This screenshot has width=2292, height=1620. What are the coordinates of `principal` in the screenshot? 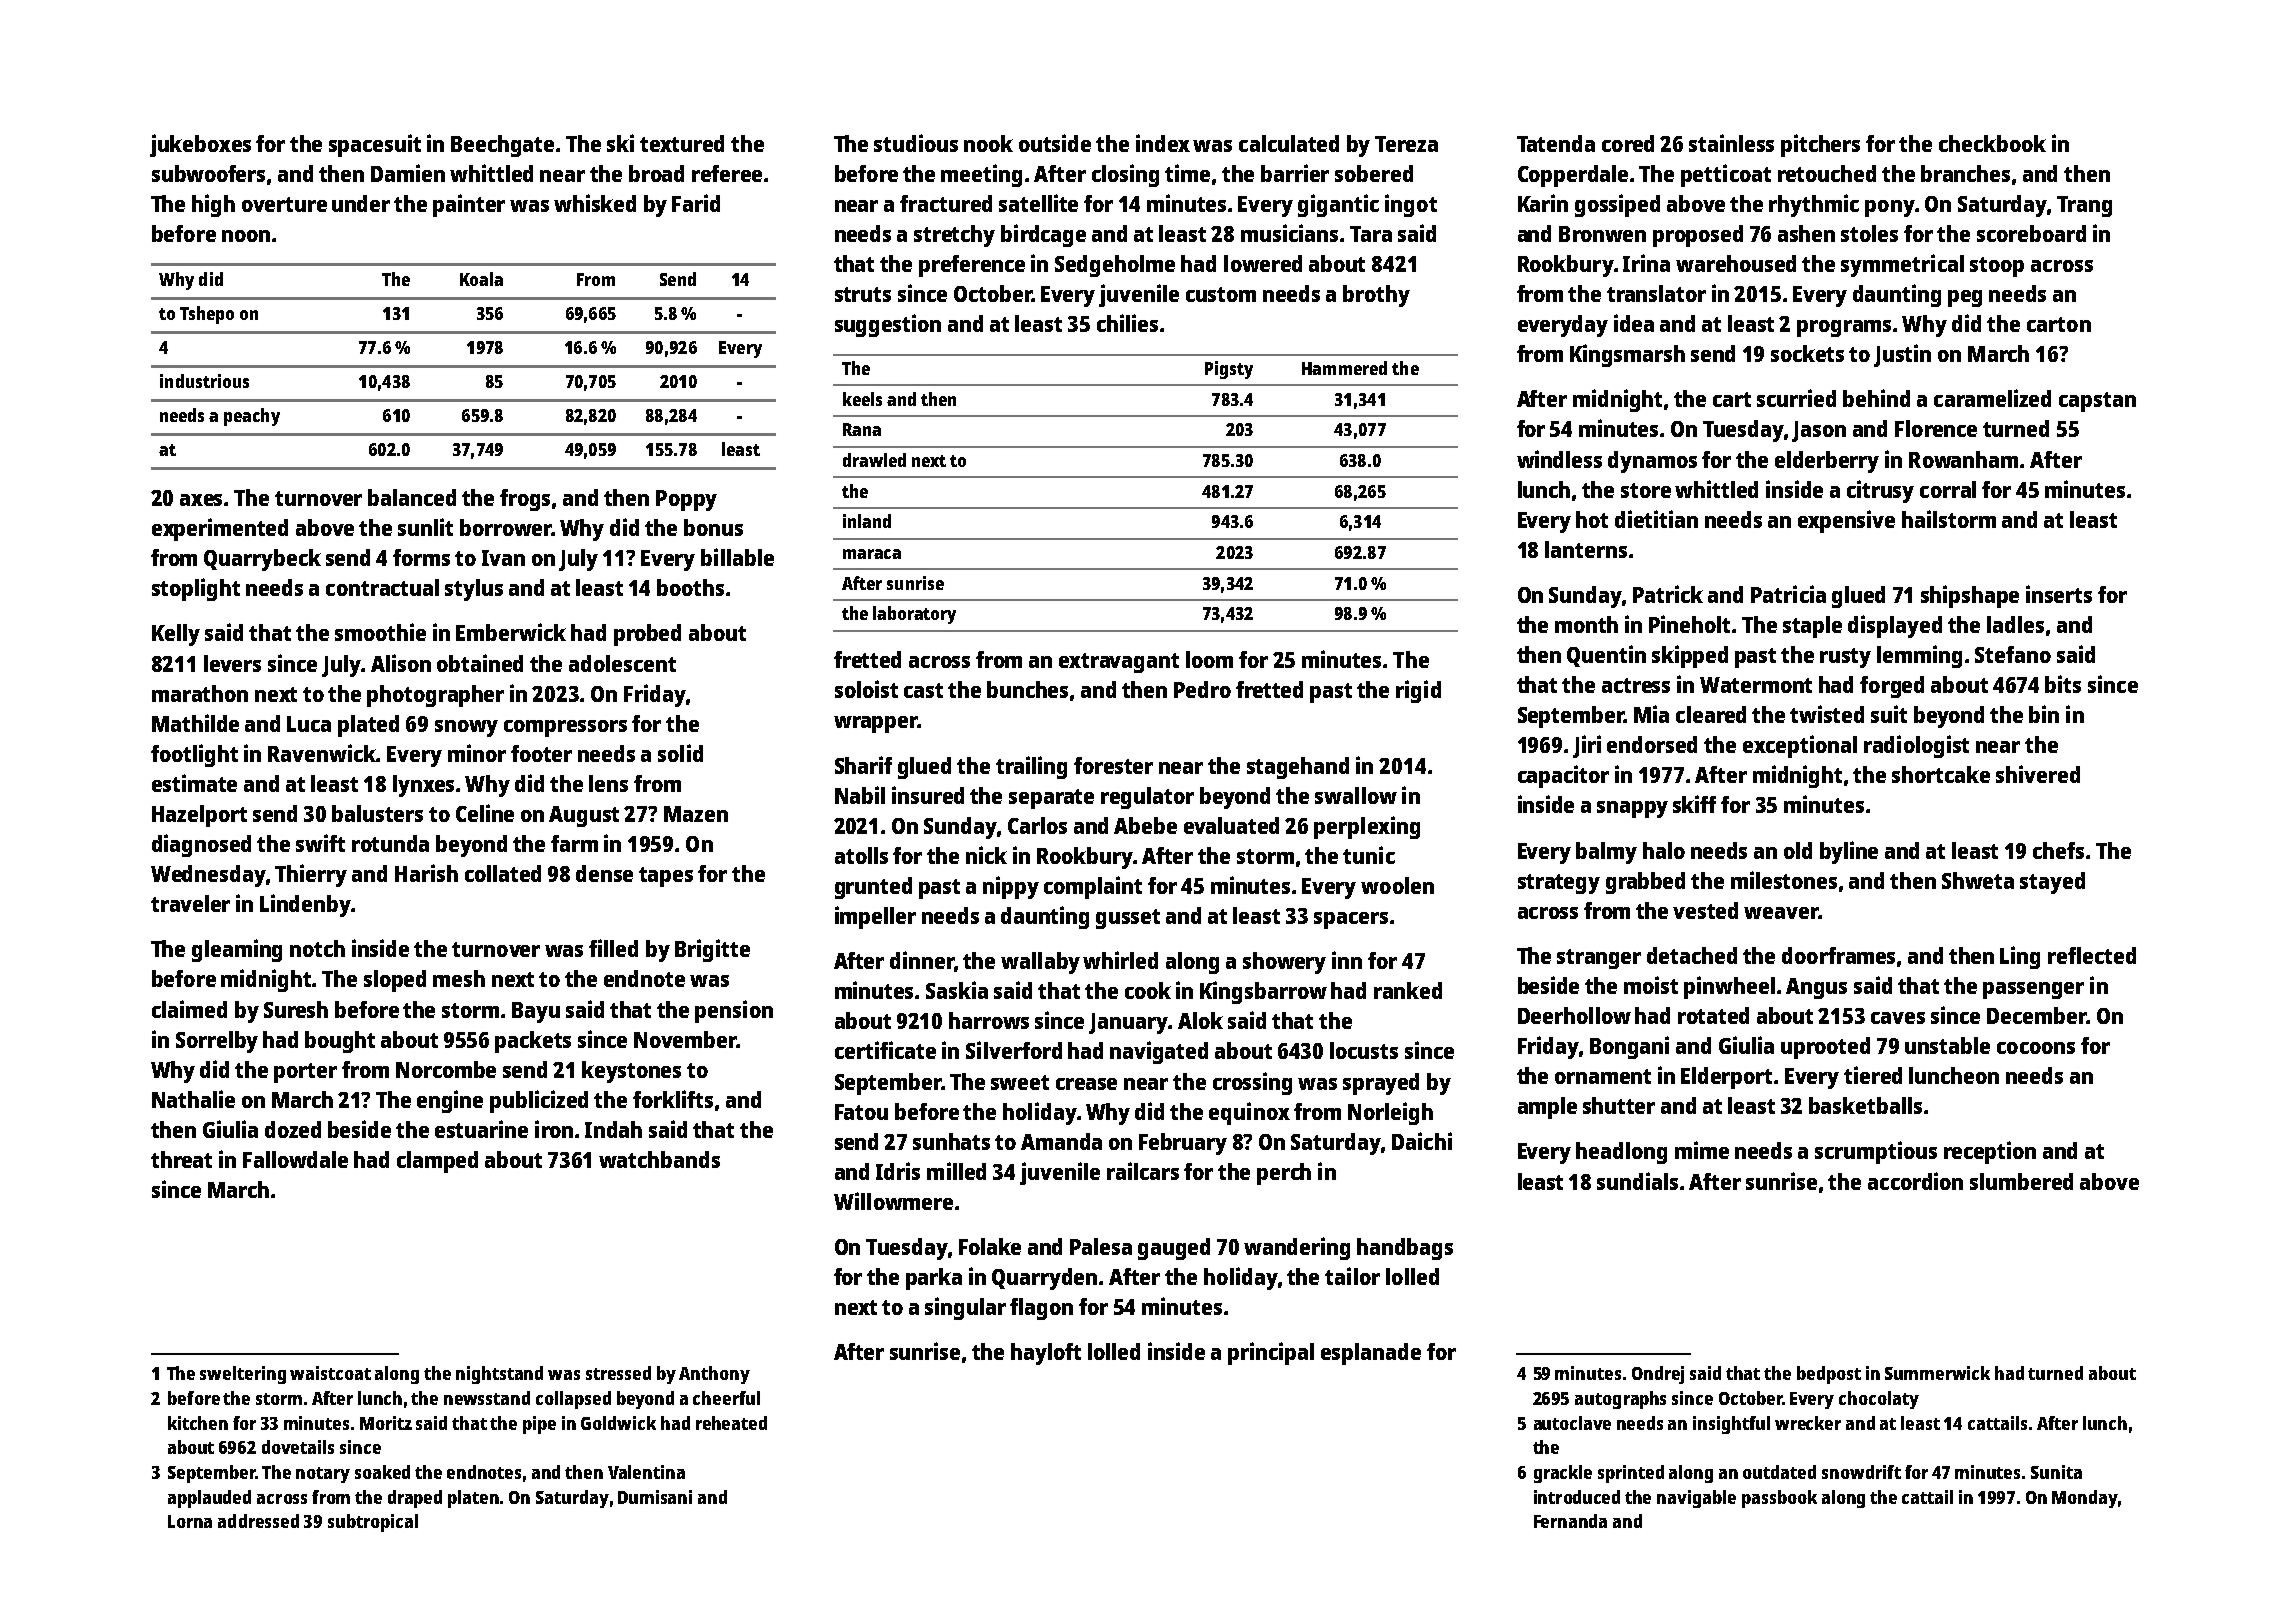 It's located at (1271, 1353).
